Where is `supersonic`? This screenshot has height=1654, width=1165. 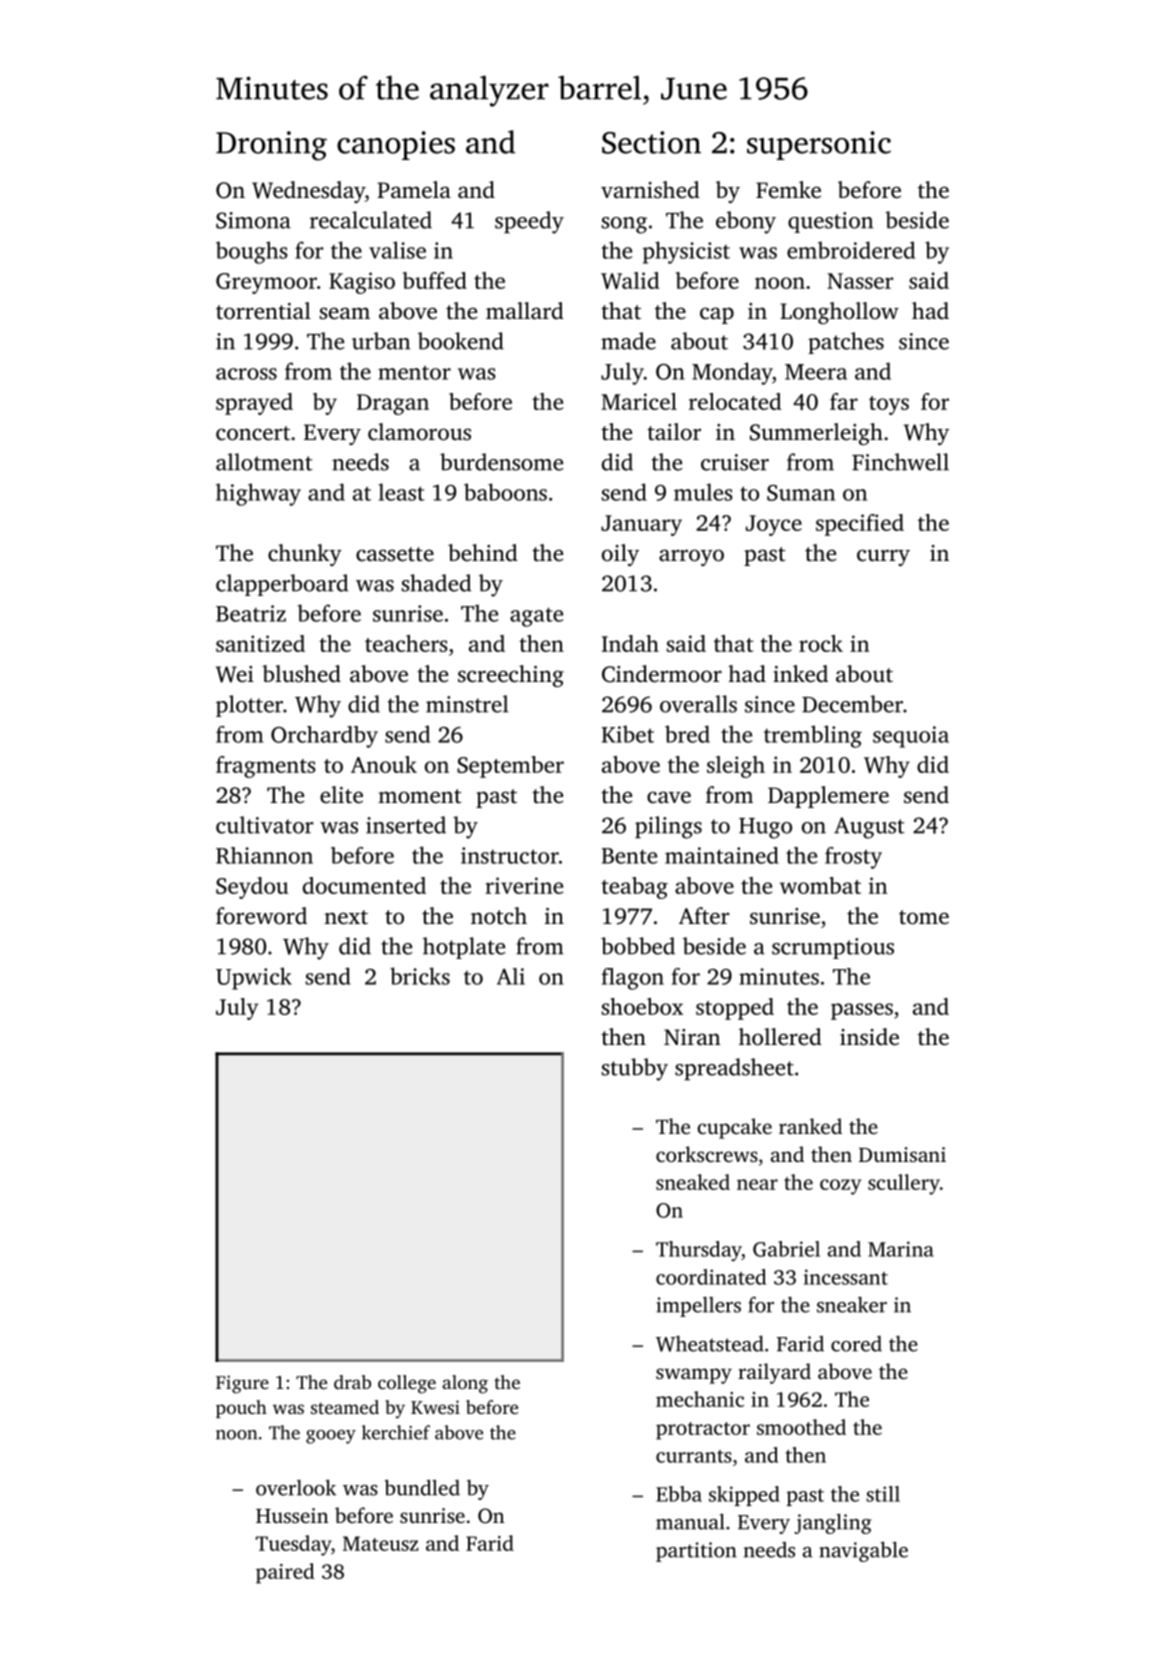 supersonic is located at coordinates (819, 145).
